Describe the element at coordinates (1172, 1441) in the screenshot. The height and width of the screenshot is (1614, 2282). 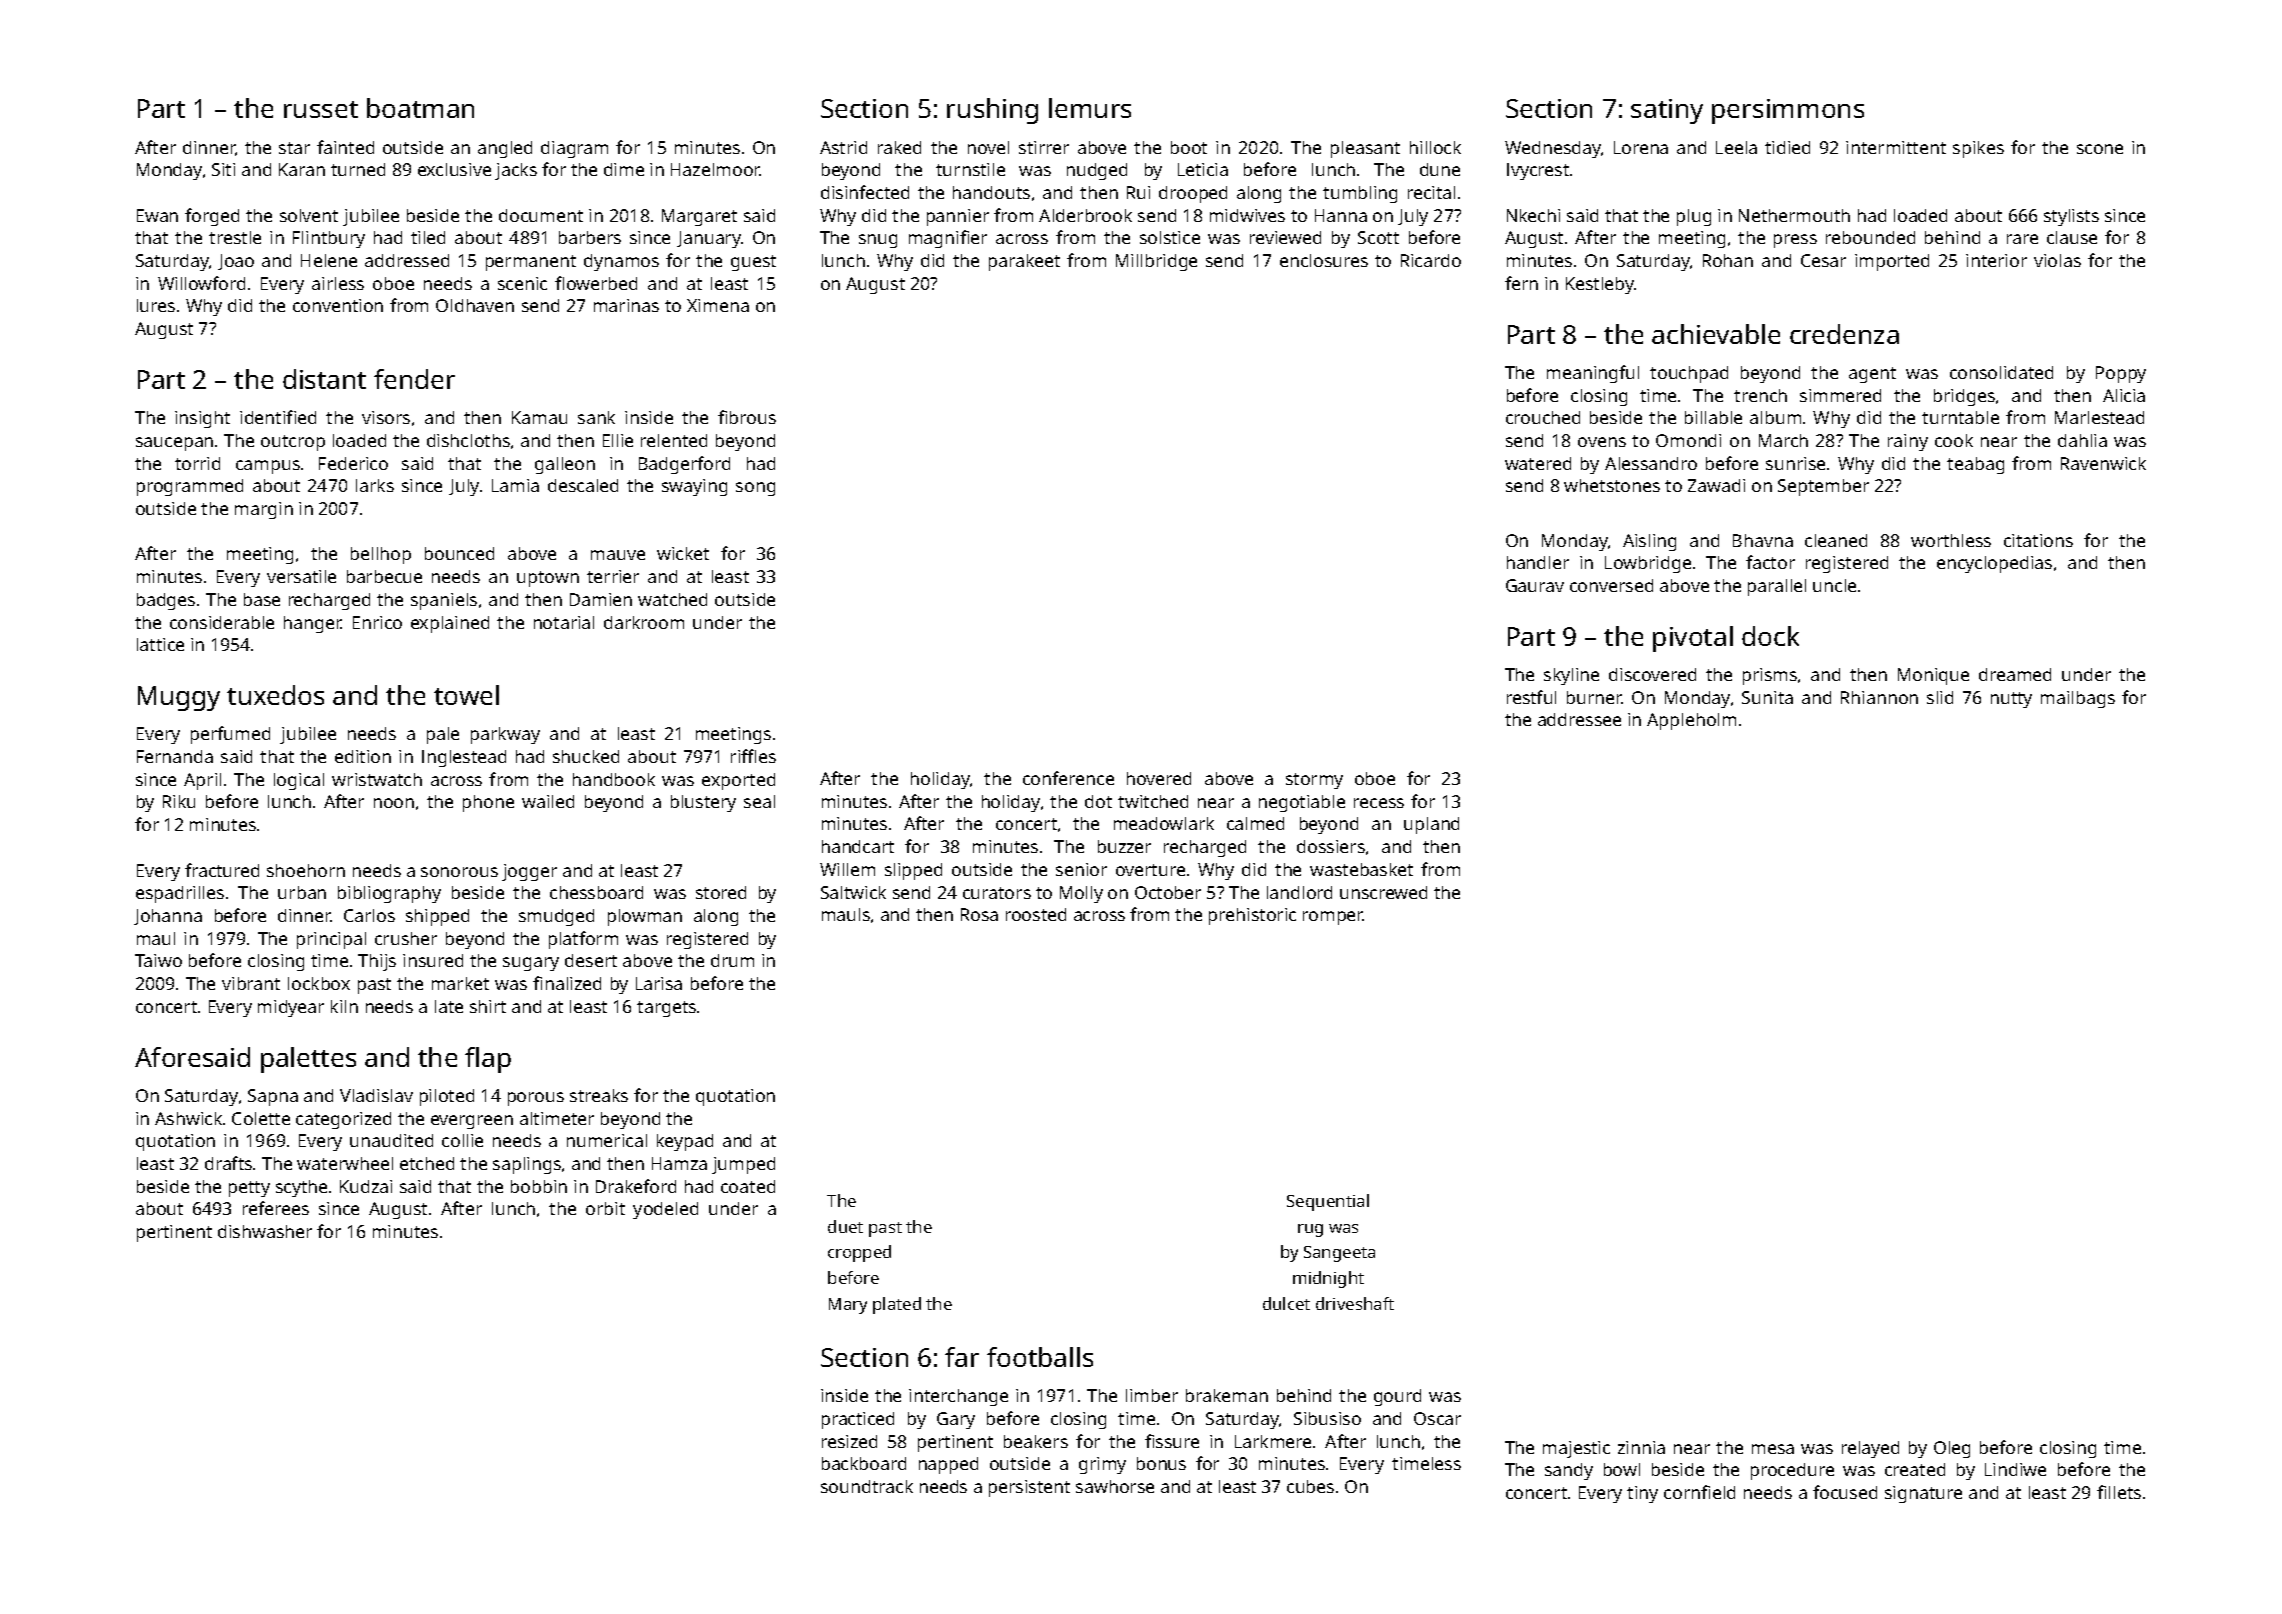
I see `fissure` at that location.
